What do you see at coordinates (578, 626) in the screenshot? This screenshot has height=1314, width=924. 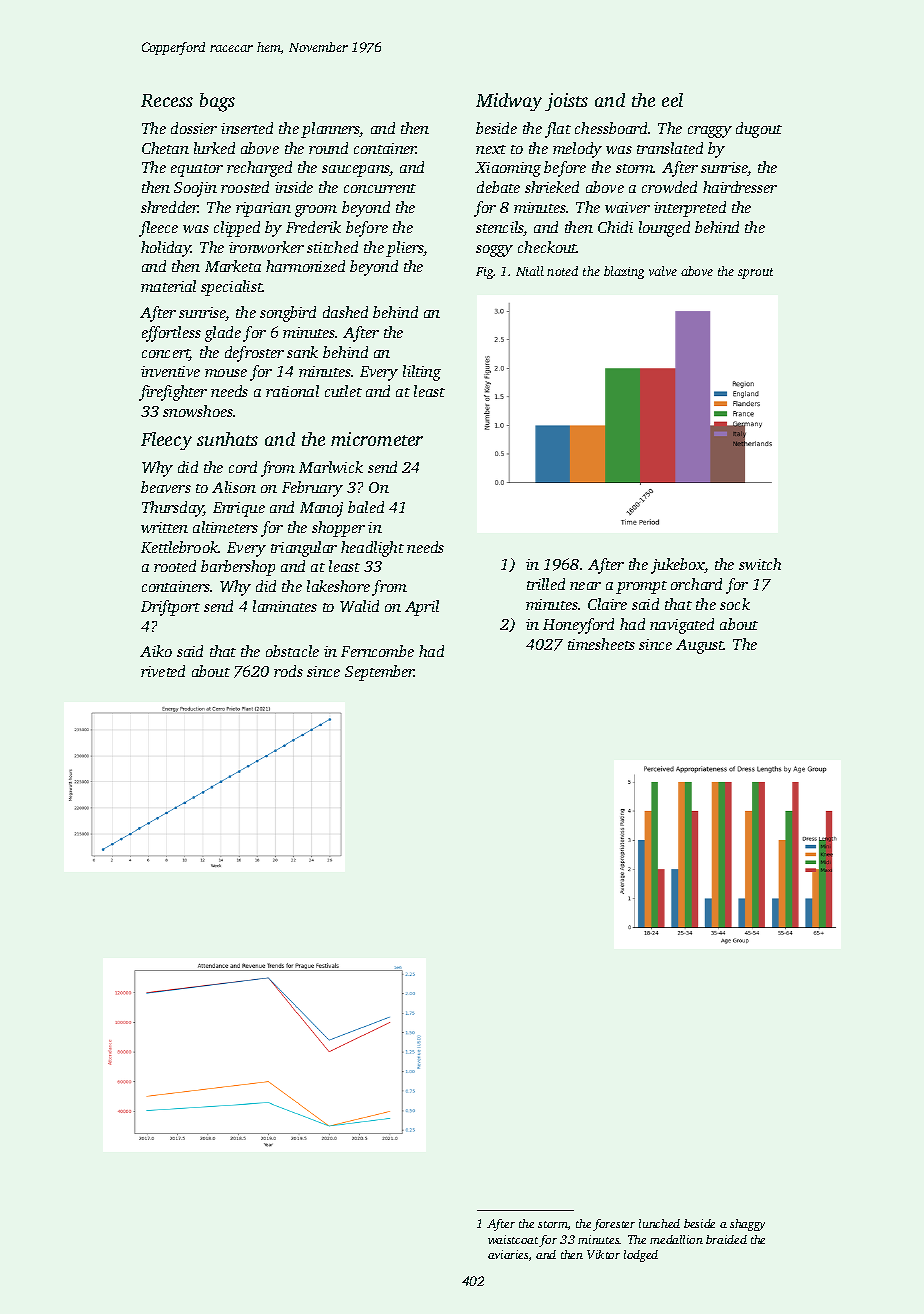 I see `Honeyford` at bounding box center [578, 626].
